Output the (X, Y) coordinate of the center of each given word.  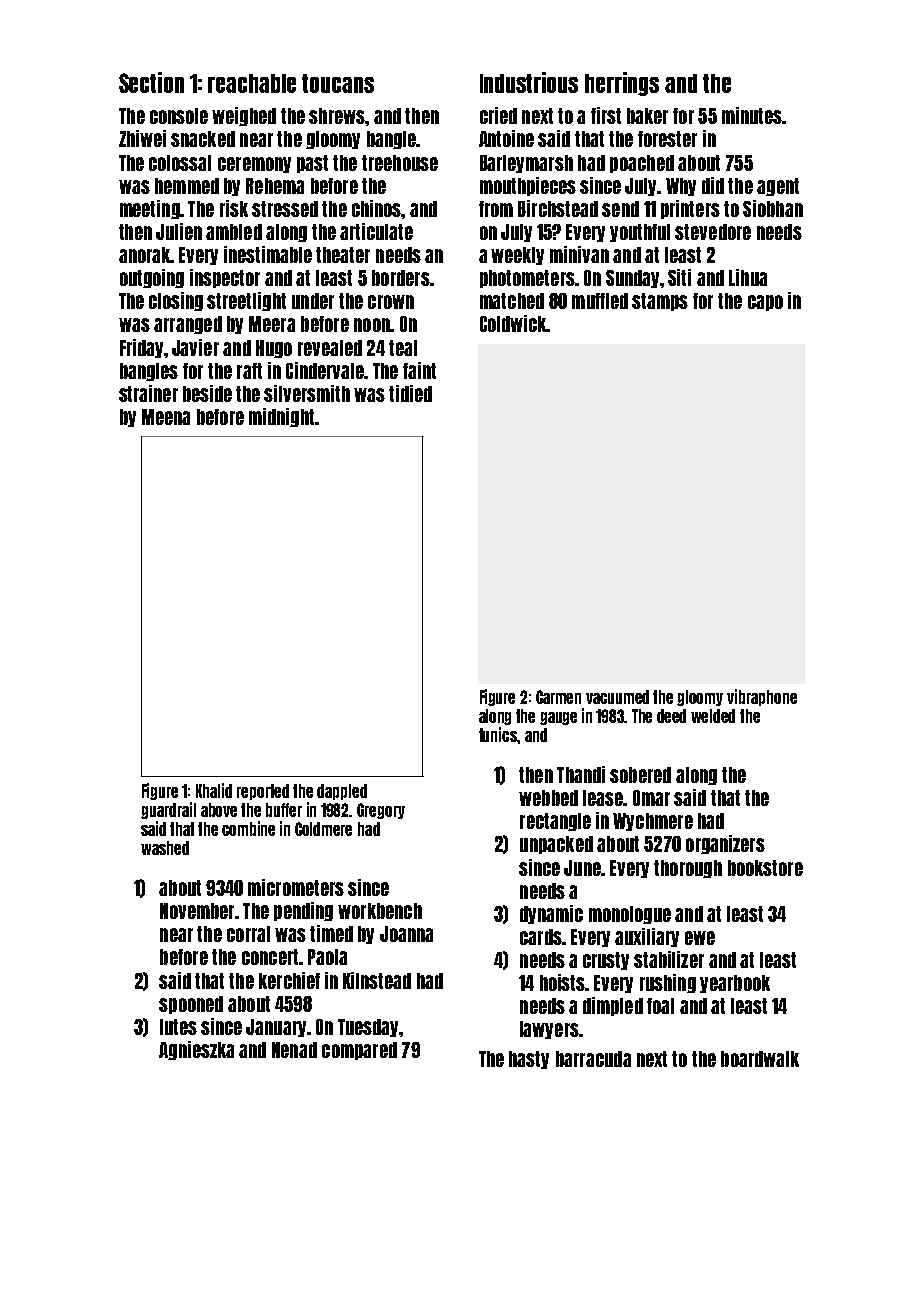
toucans (338, 83)
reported (263, 792)
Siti (679, 277)
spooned (191, 1005)
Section (151, 82)
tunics (498, 734)
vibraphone (762, 697)
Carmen (558, 697)
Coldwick (513, 323)
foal (660, 1006)
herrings (622, 84)
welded (713, 716)
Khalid (214, 790)
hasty (529, 1060)
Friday (141, 348)
